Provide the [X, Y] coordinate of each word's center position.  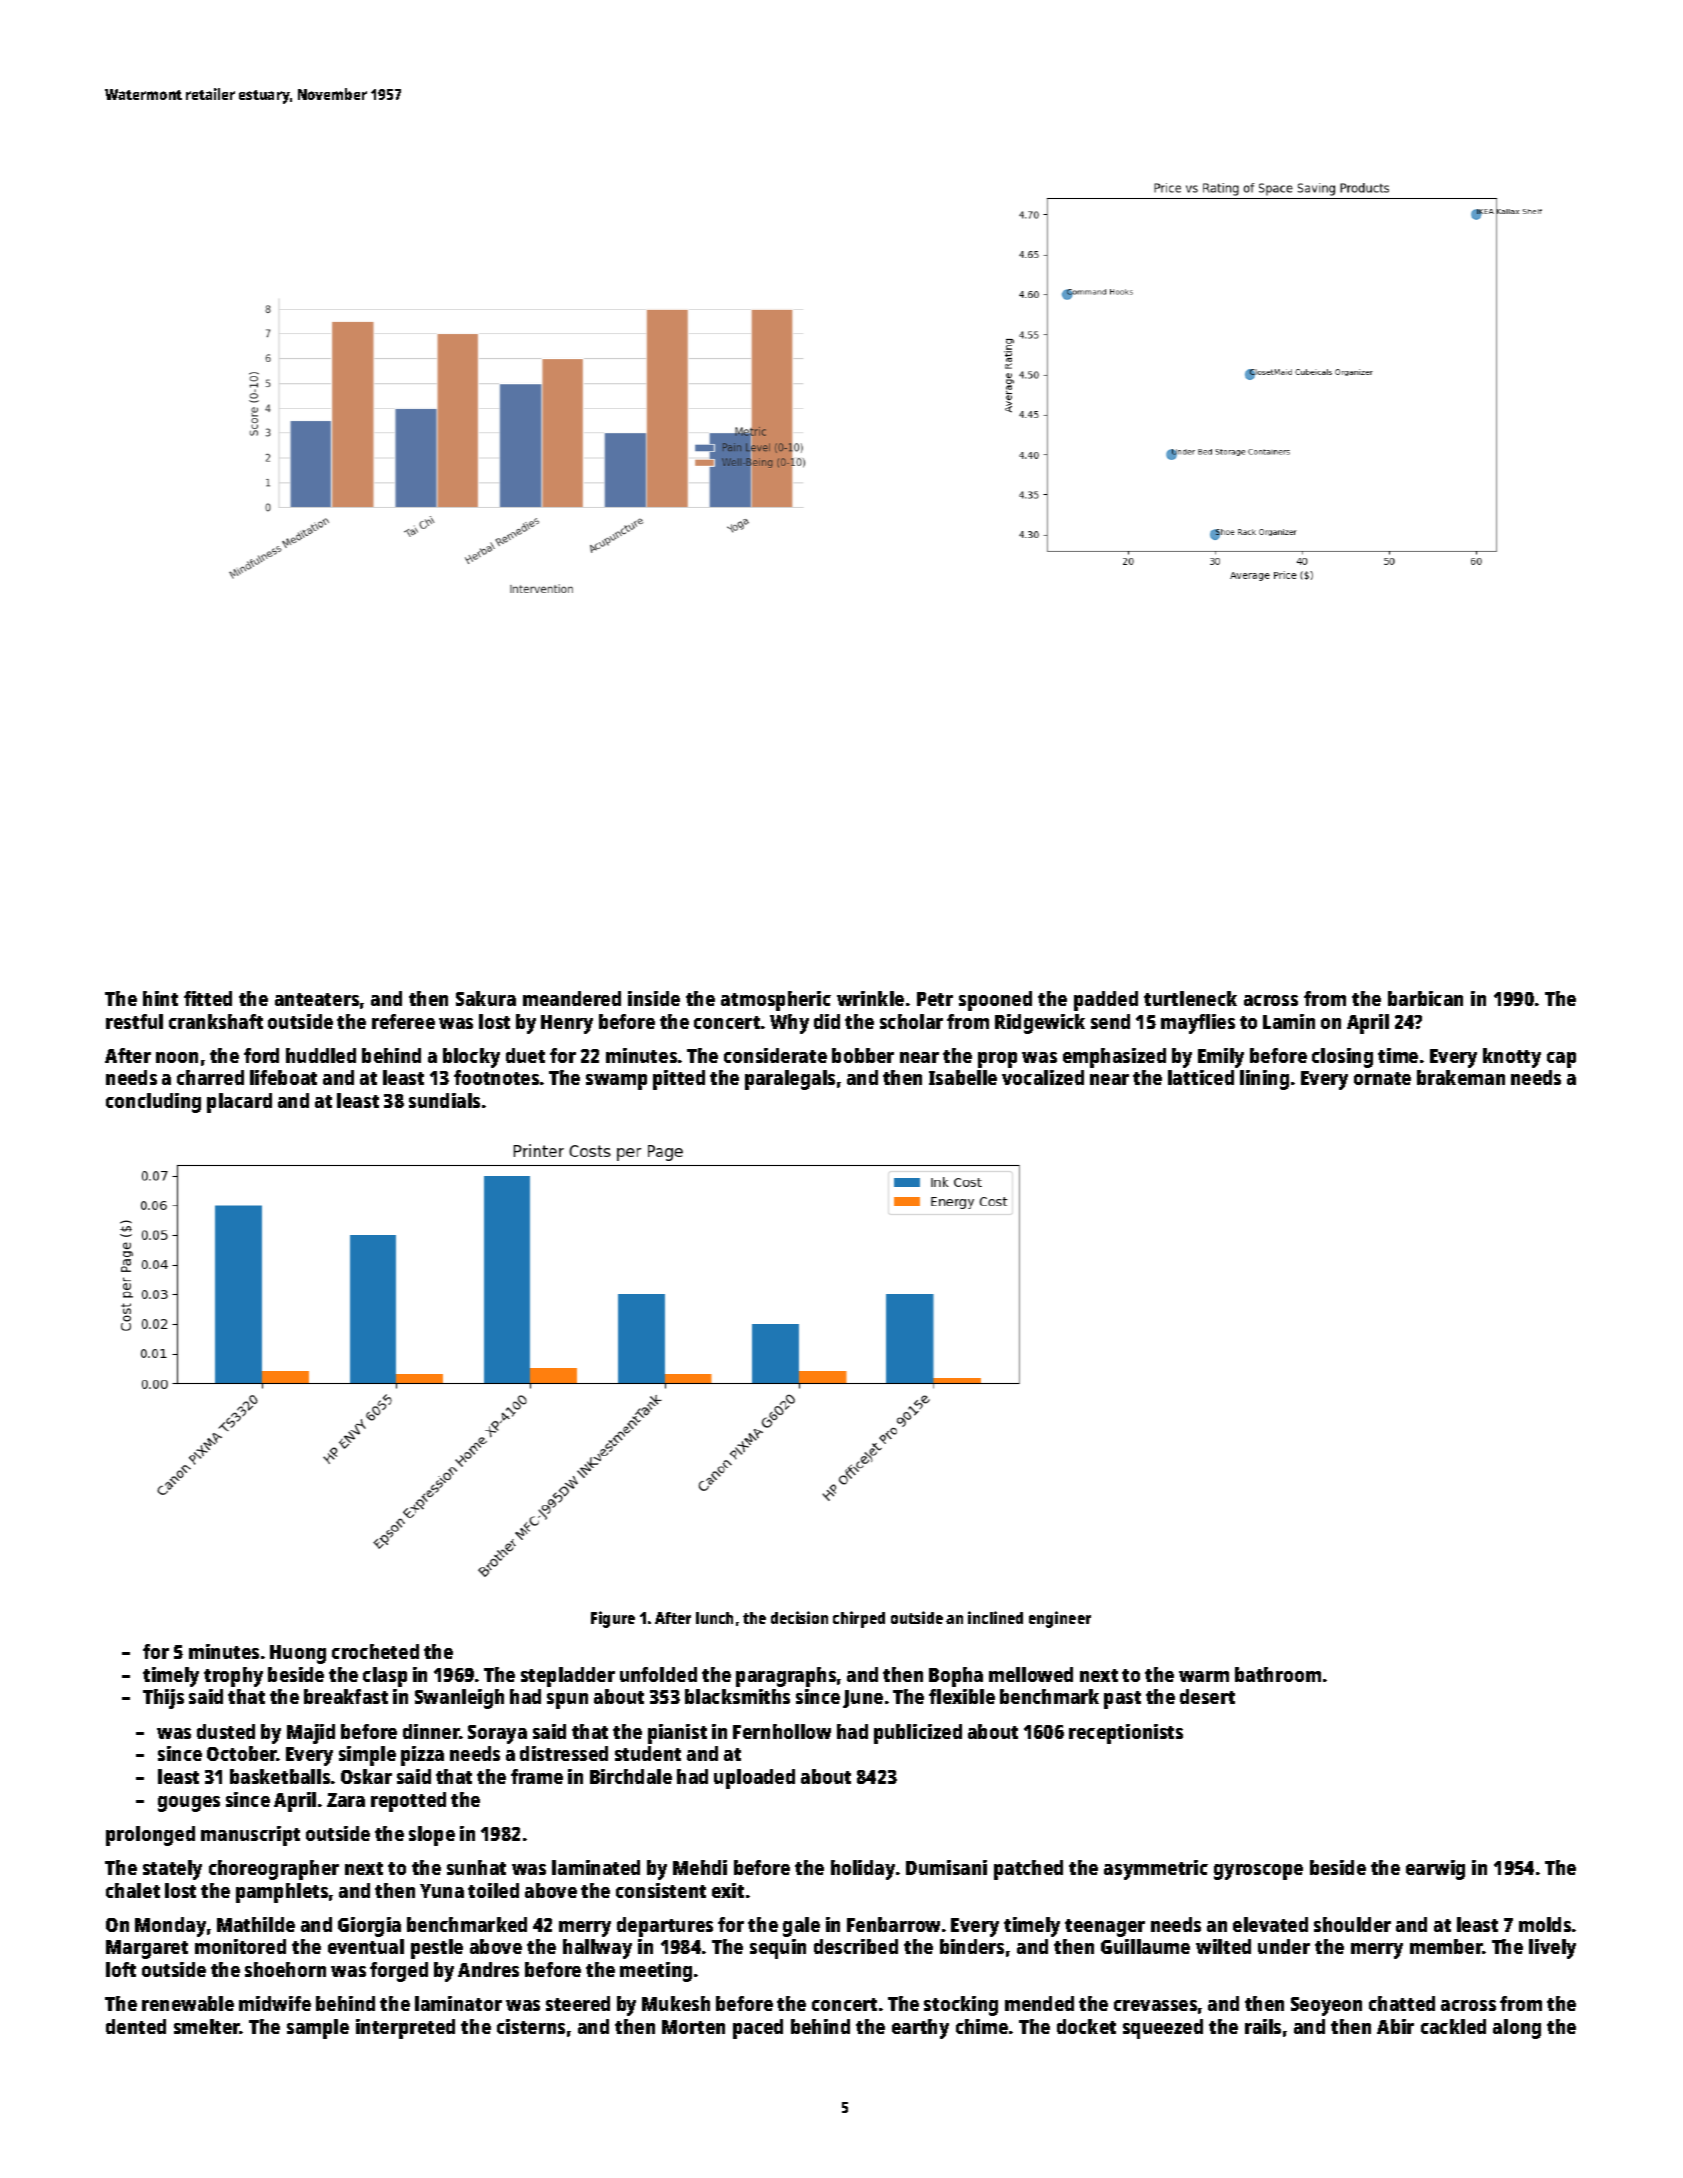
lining [1264, 1080]
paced [758, 2029]
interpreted [405, 2029]
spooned [995, 1001]
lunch [714, 1618]
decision [799, 1617]
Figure [613, 1619]
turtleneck [1190, 998]
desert [1207, 1696]
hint [160, 998]
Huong [298, 1654]
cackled [1453, 2026]
